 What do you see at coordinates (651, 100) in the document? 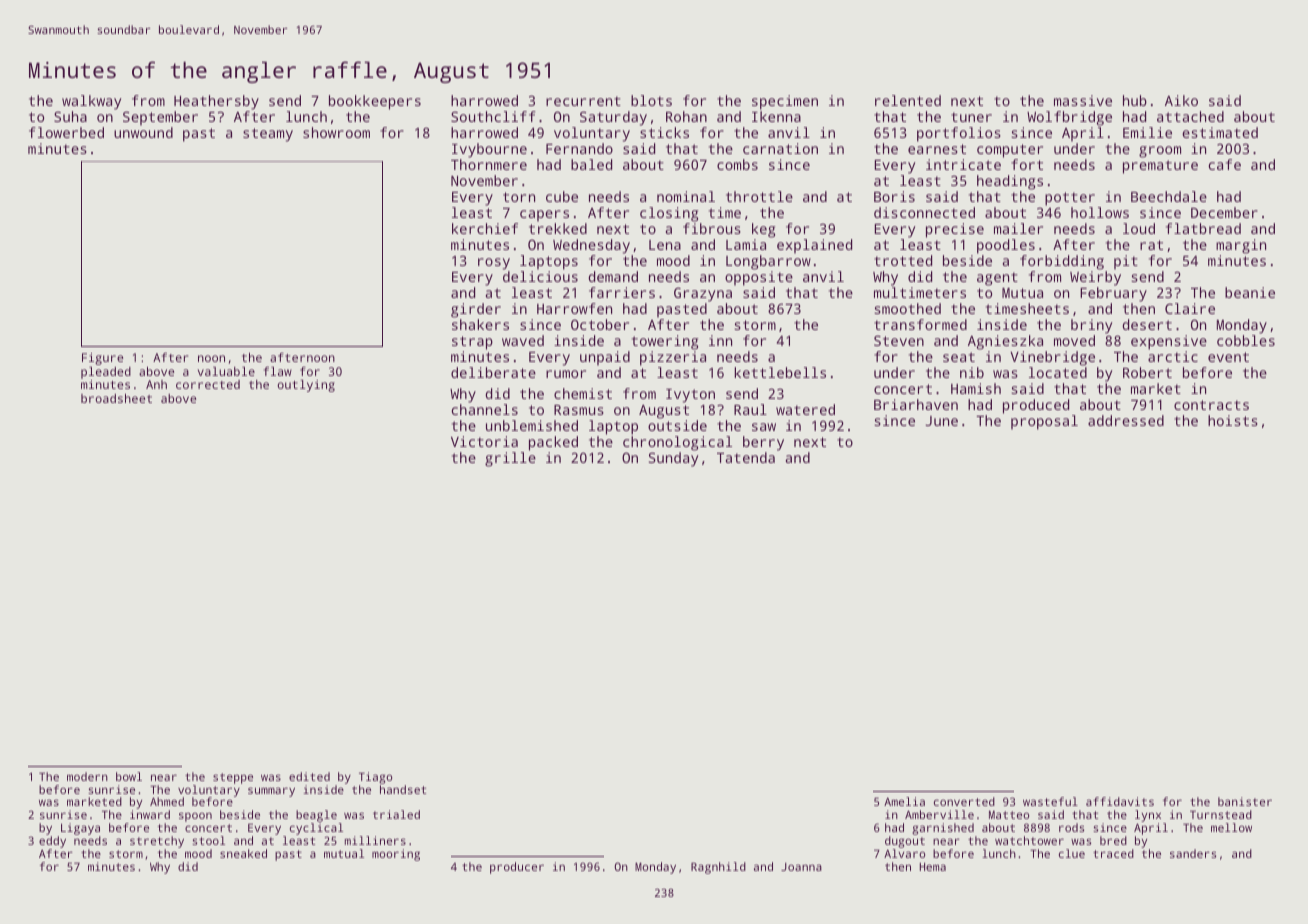
I see `blots` at bounding box center [651, 100].
